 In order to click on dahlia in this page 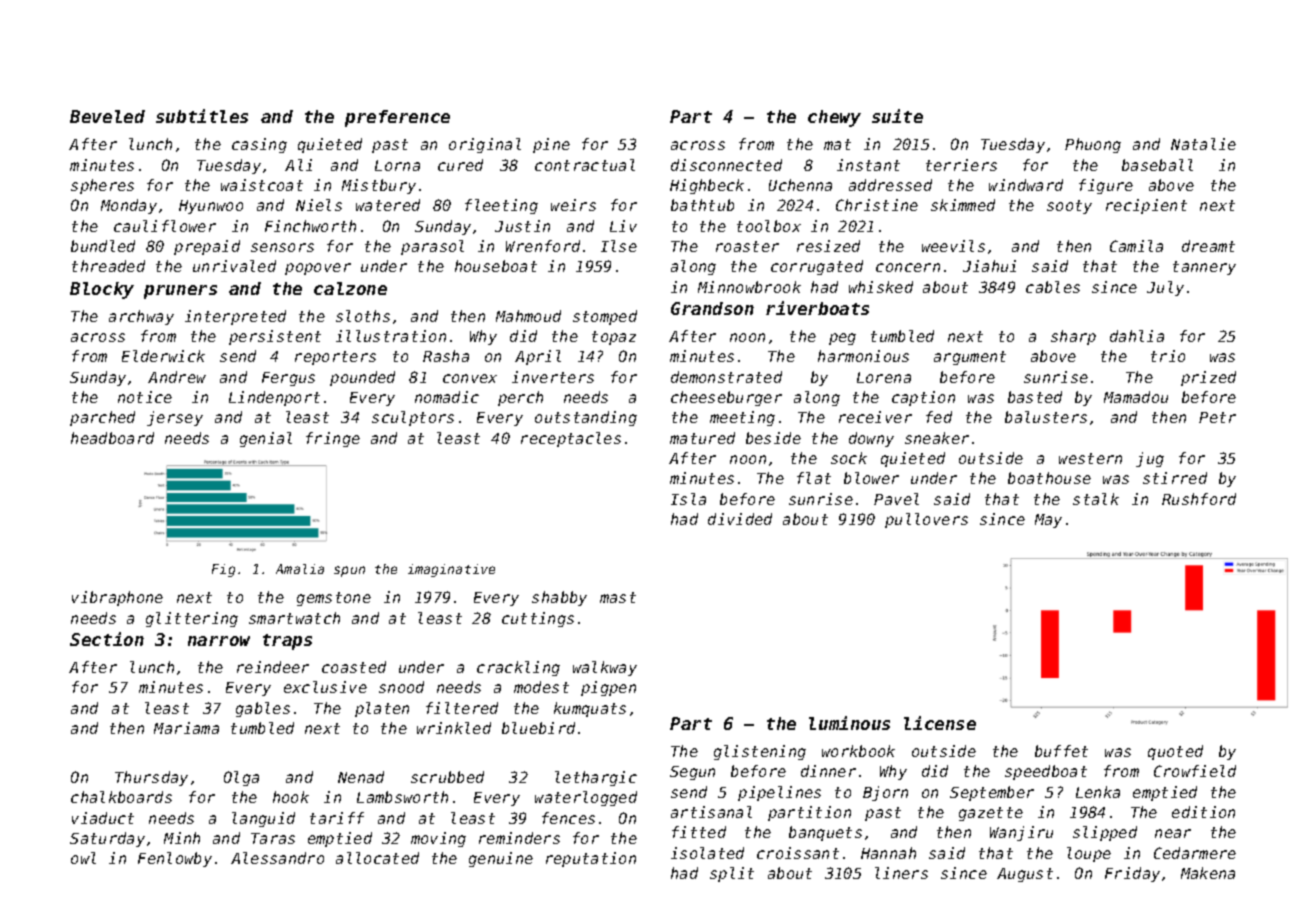, I will do `click(1137, 336)`.
